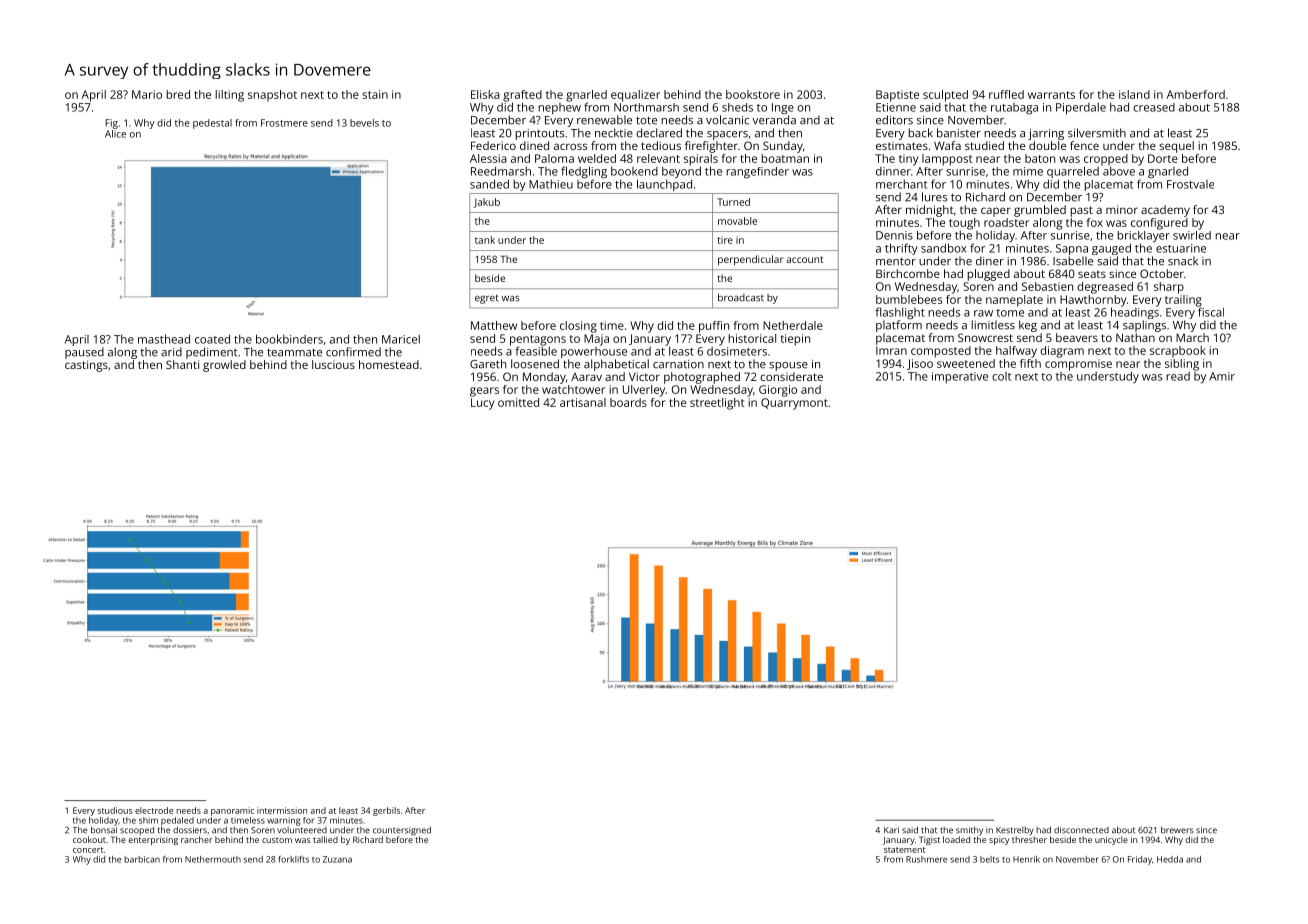  What do you see at coordinates (284, 123) in the screenshot?
I see `Frostmere` at bounding box center [284, 123].
